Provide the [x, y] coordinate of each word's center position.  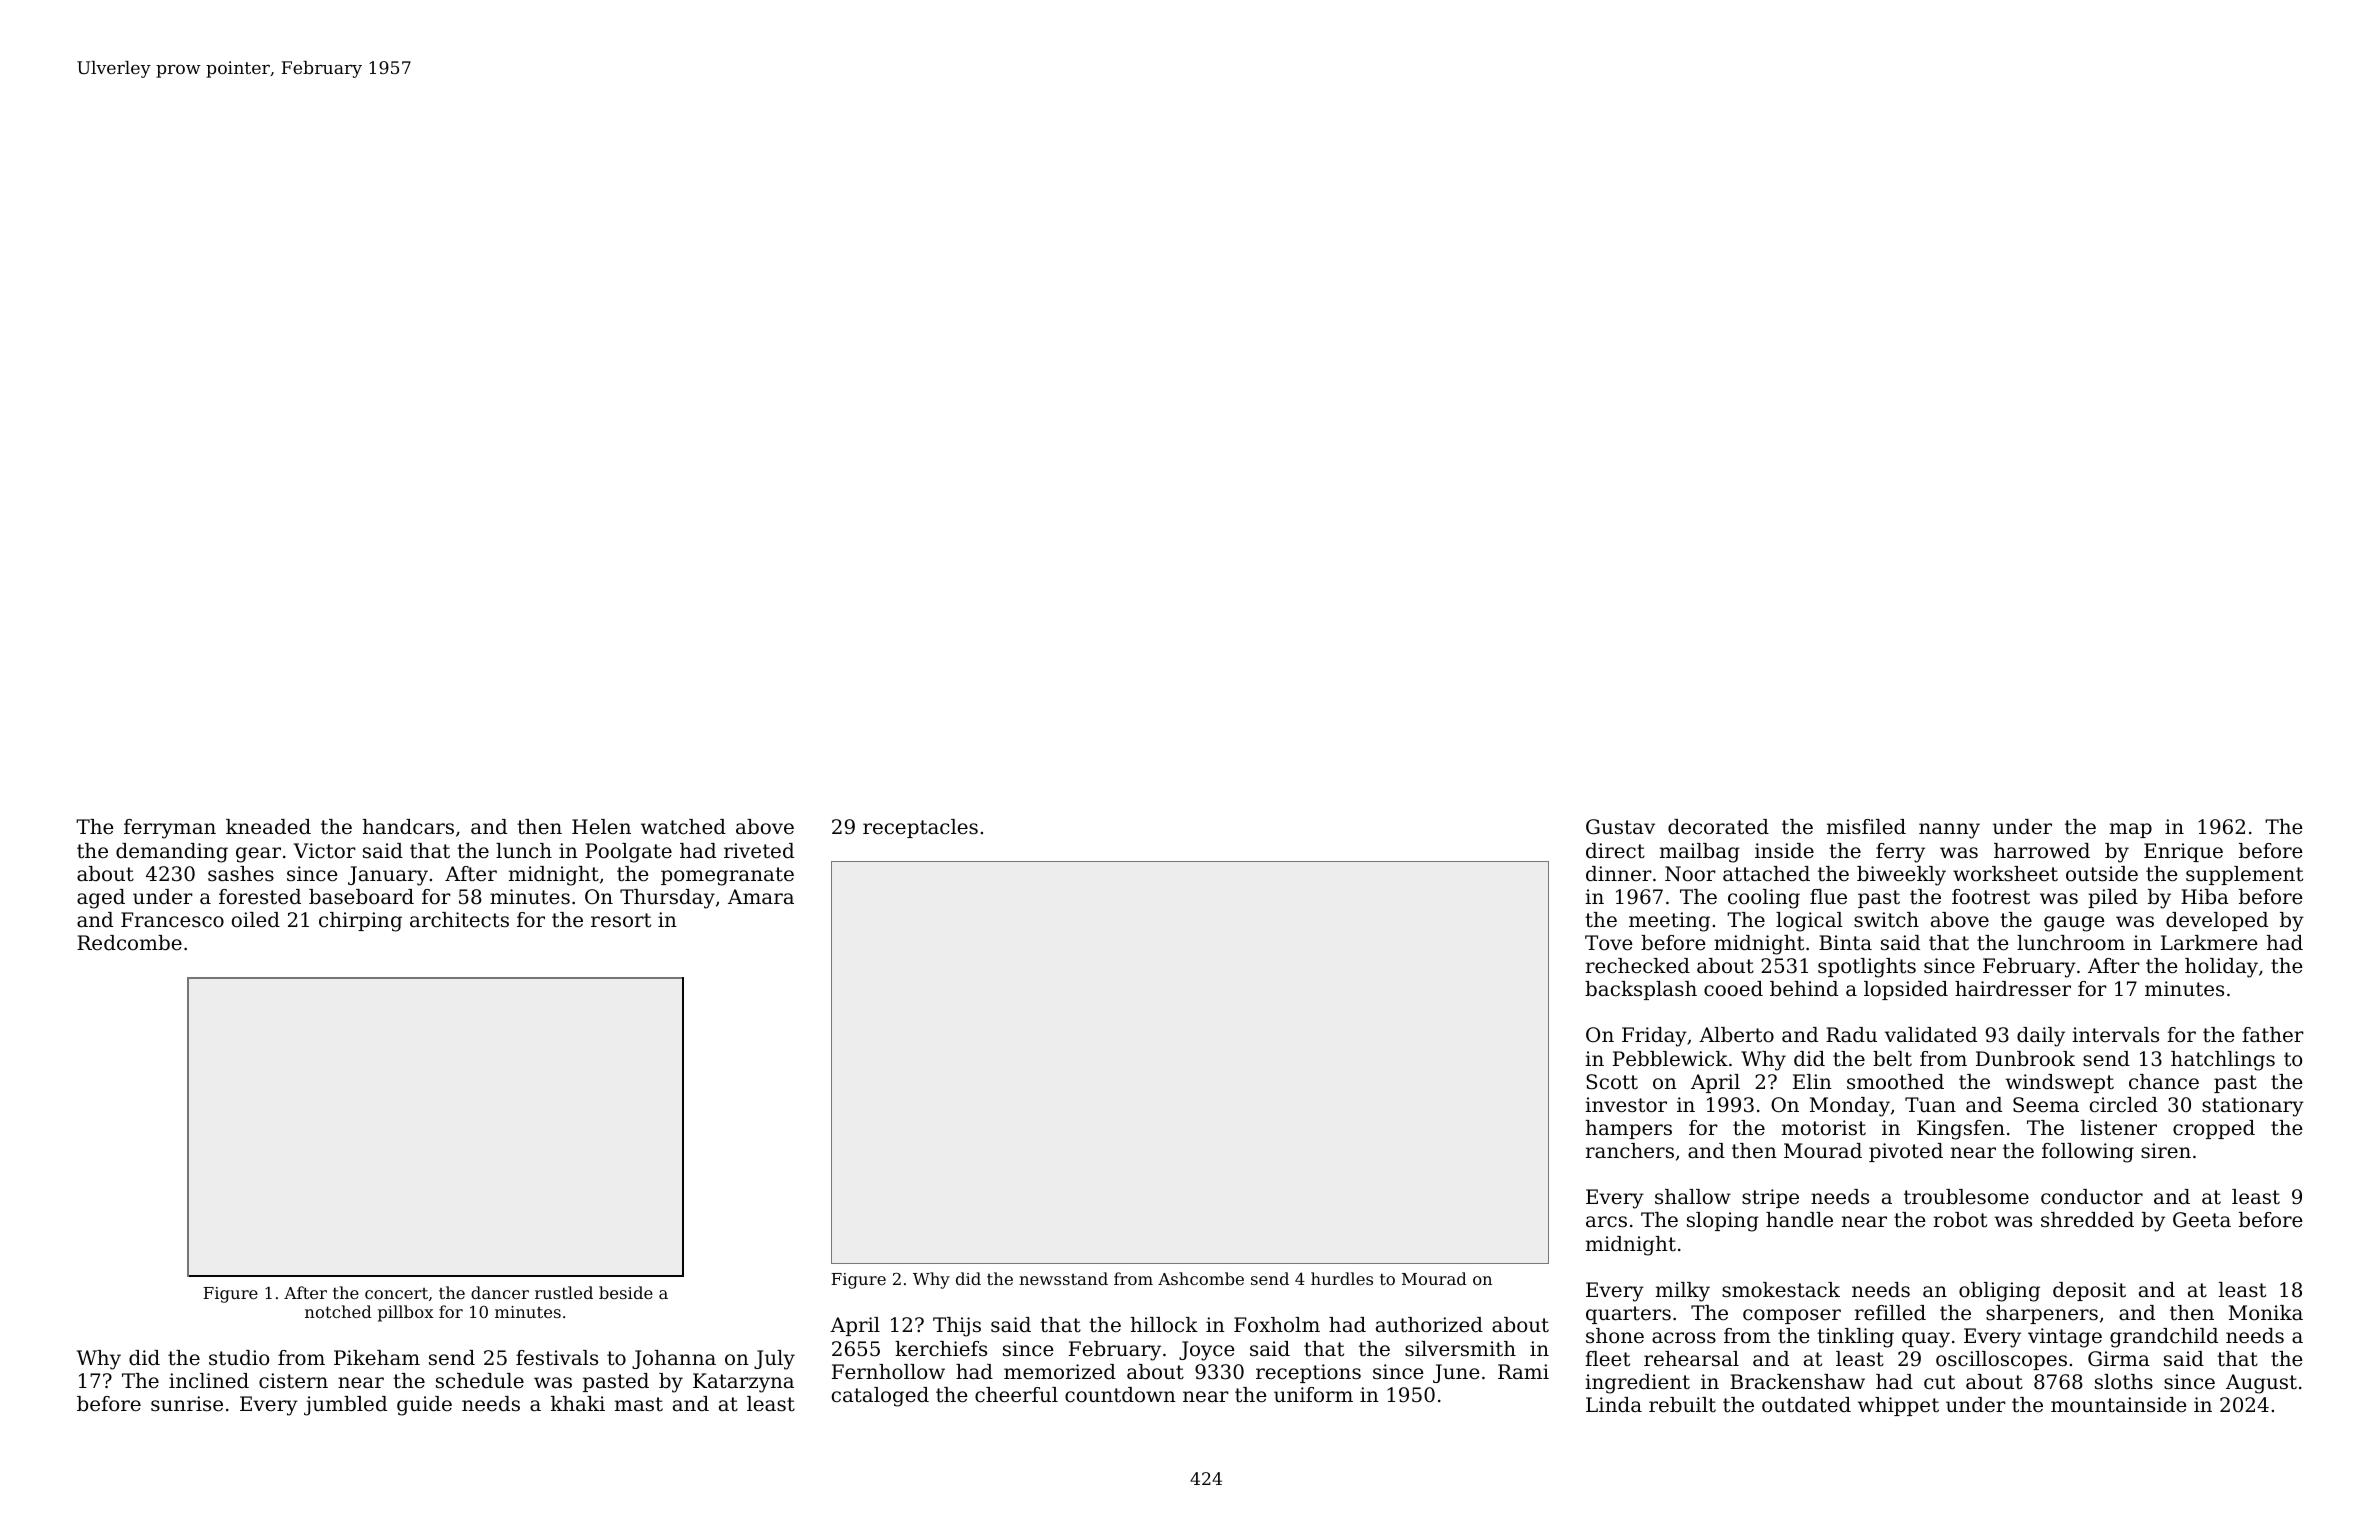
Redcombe [129, 943]
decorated [1718, 827]
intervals [2115, 1035]
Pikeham [377, 1358]
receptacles [920, 828]
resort [621, 920]
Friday [1654, 1037]
